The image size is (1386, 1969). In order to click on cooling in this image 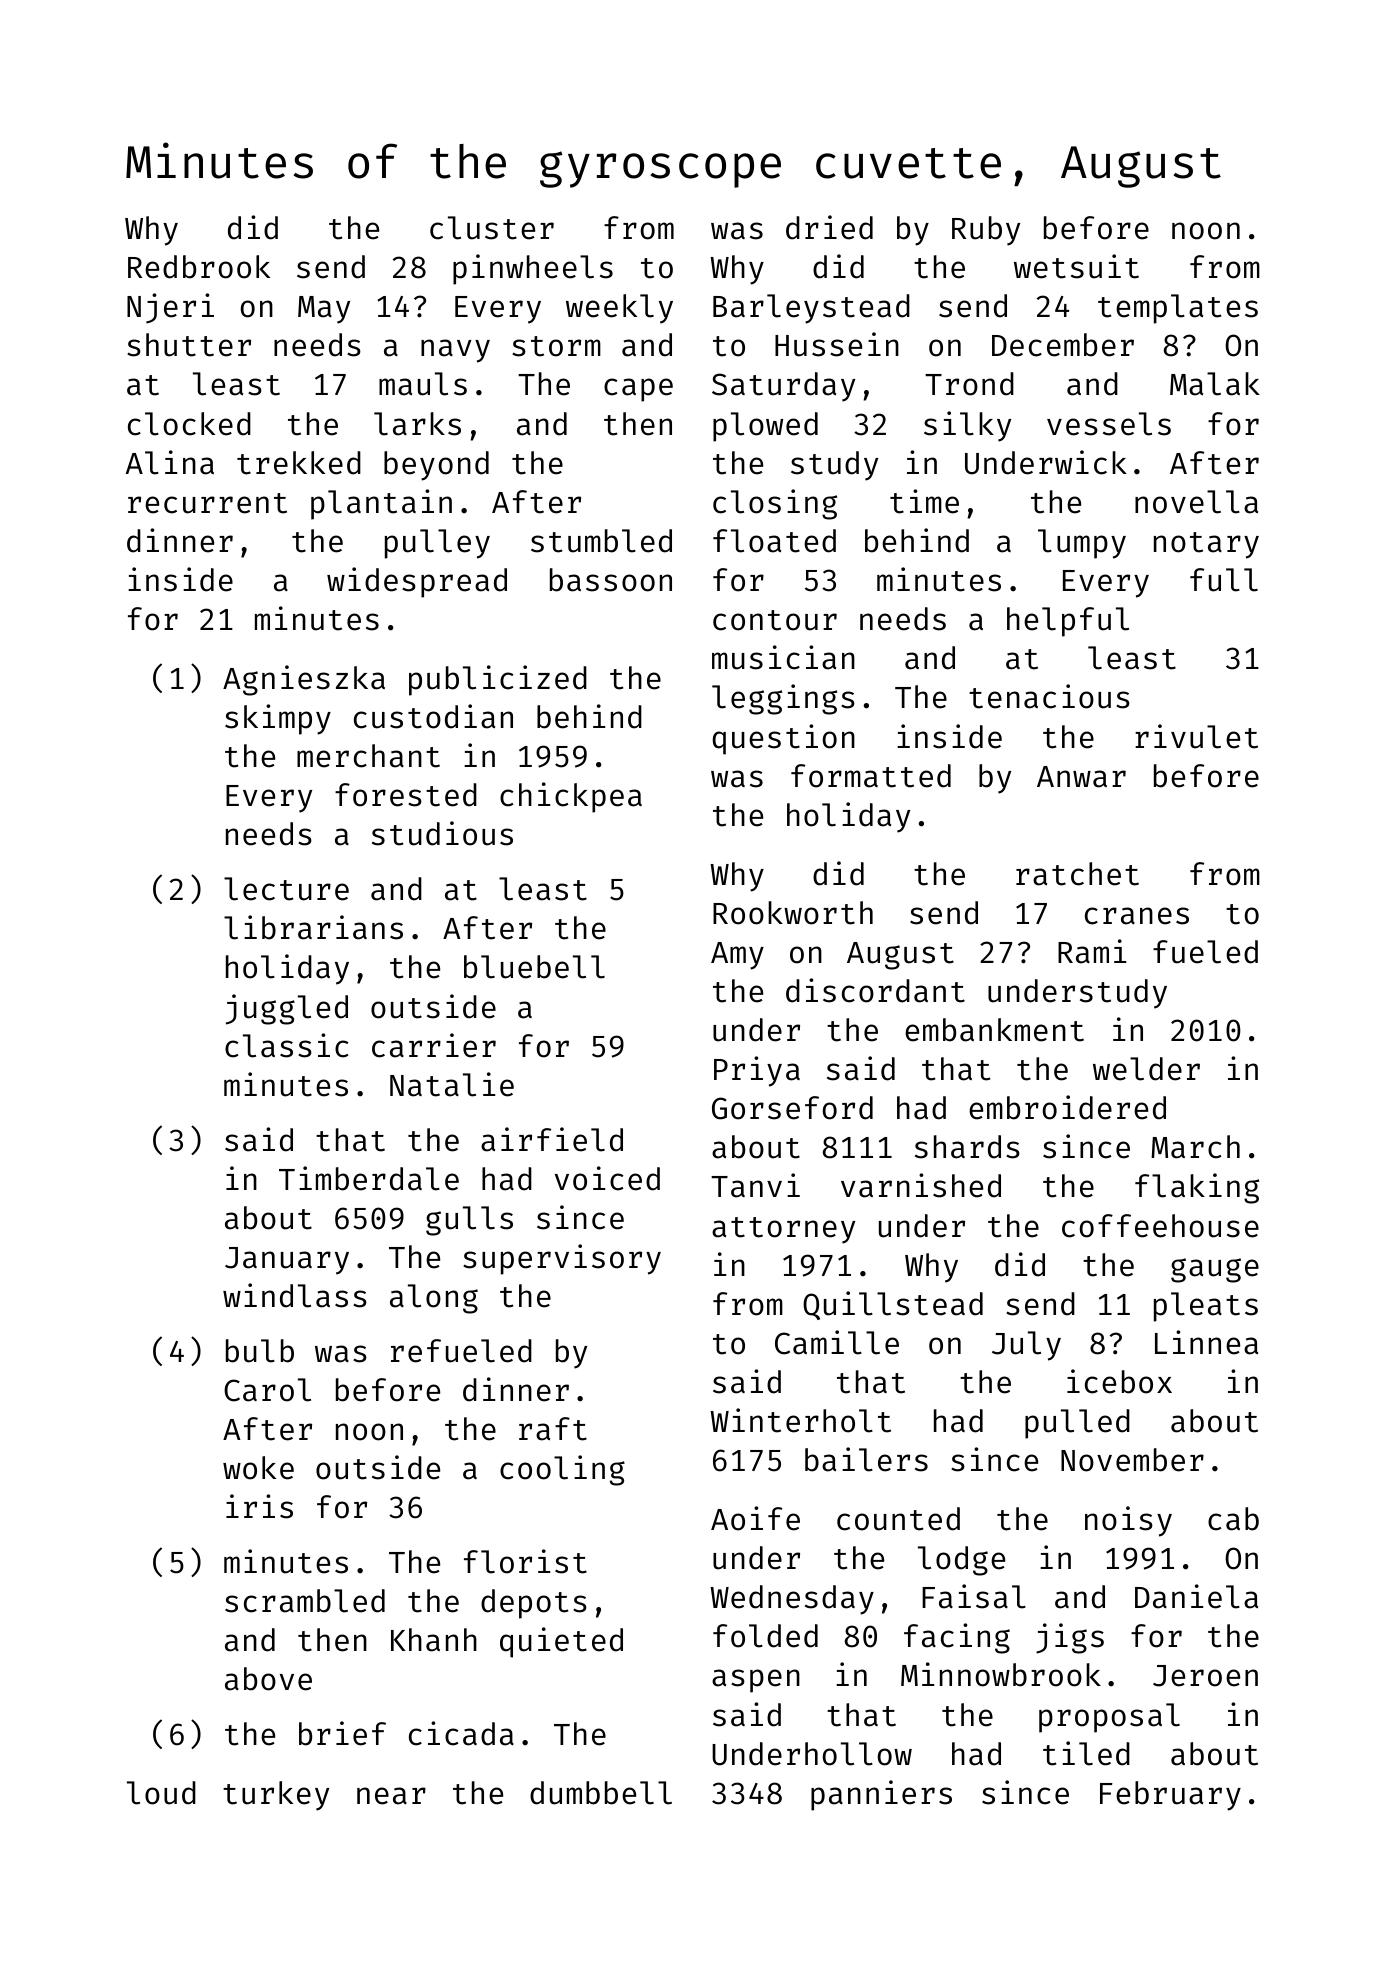, I will do `click(562, 1470)`.
